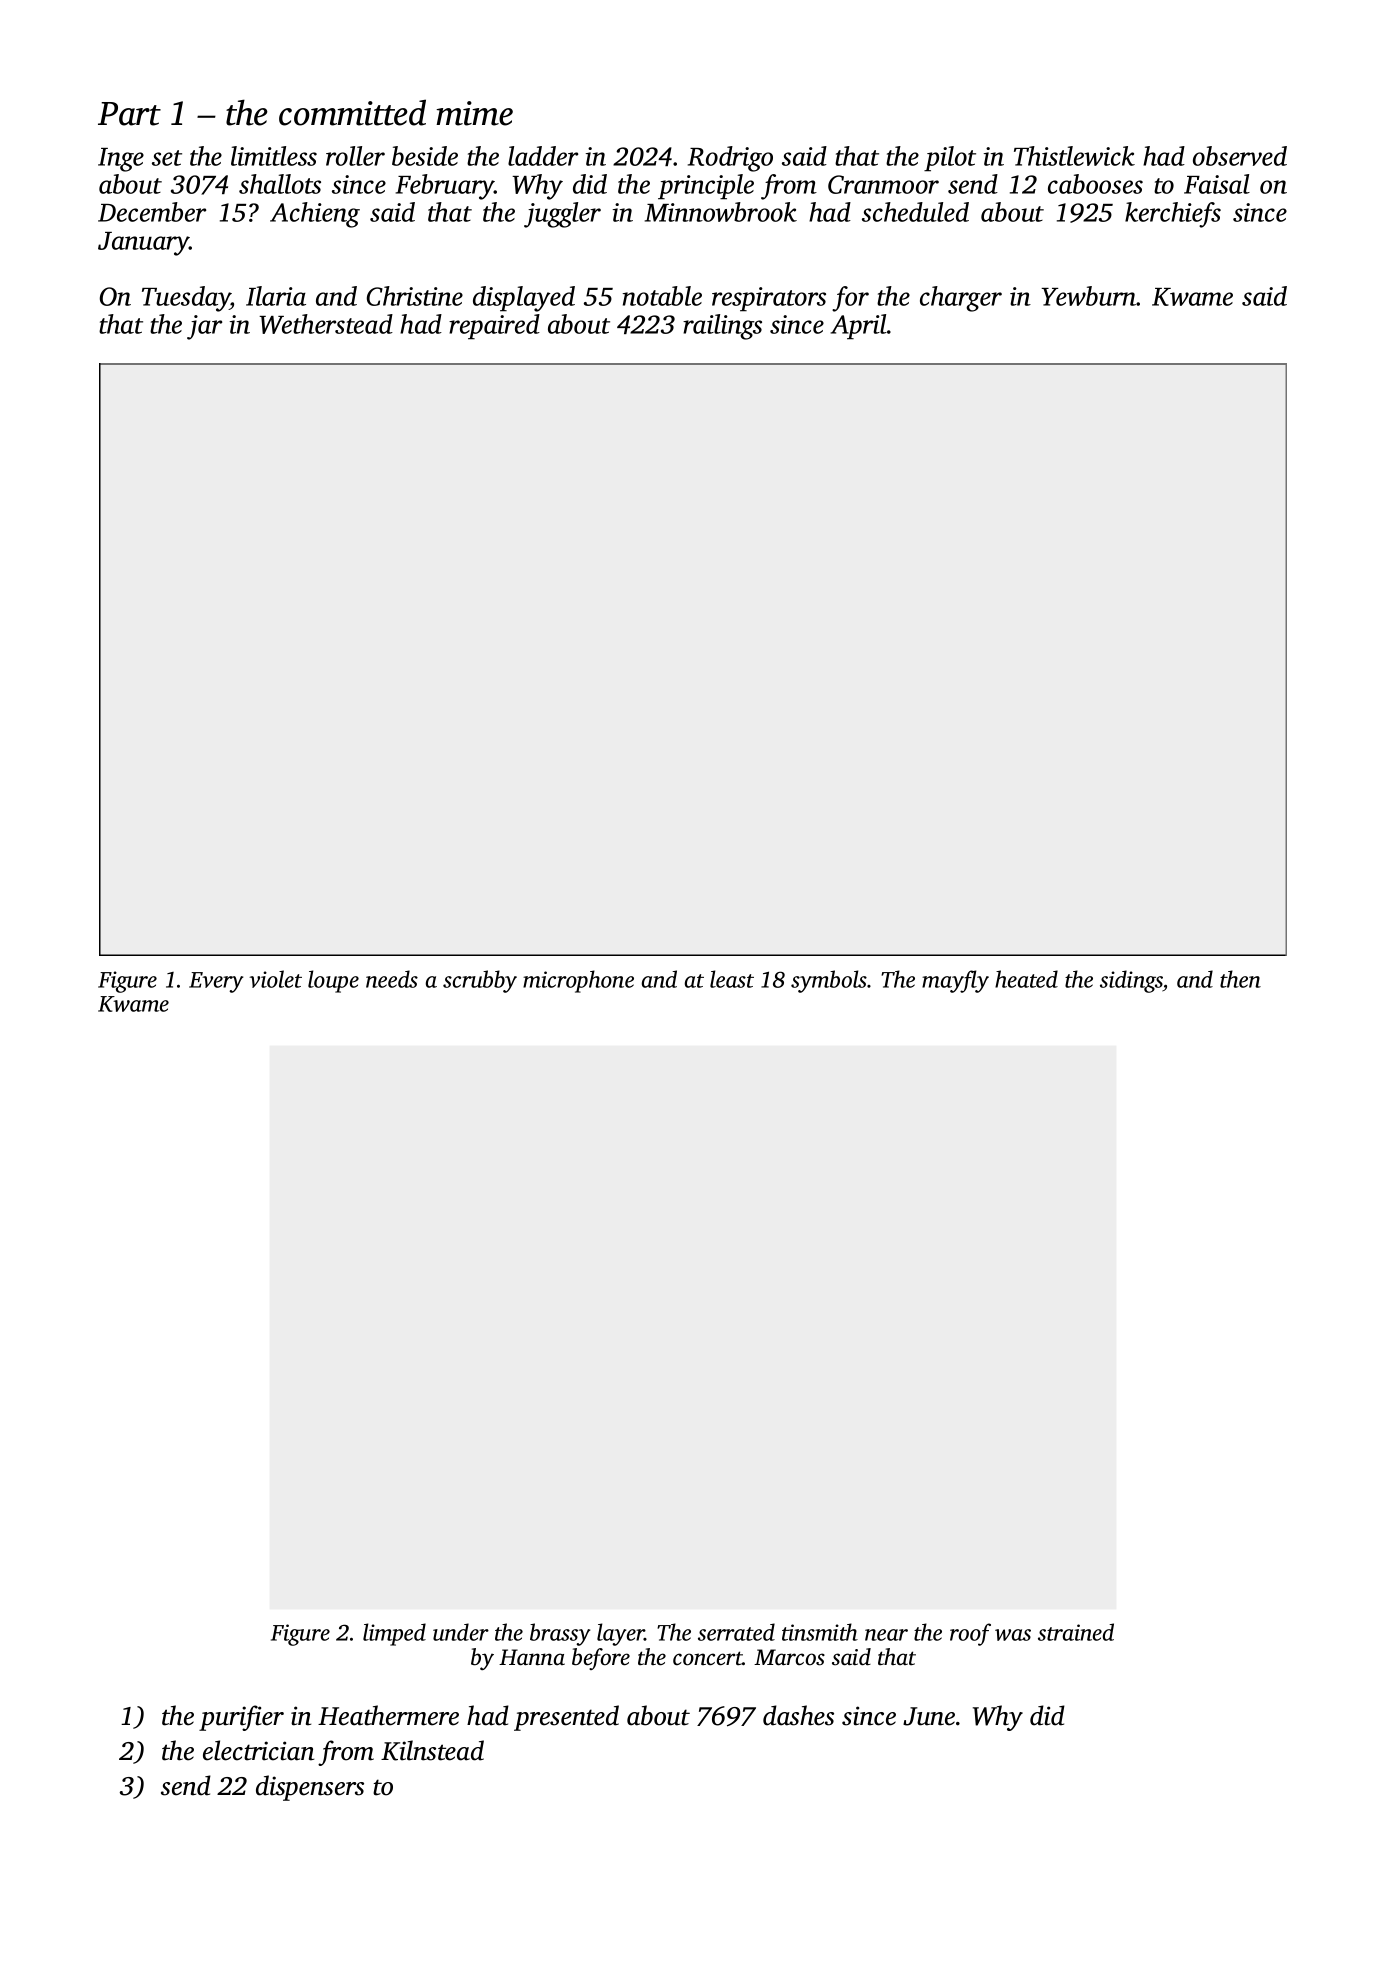 Image resolution: width=1386 pixels, height=1969 pixels. I want to click on sidings, so click(1131, 981).
